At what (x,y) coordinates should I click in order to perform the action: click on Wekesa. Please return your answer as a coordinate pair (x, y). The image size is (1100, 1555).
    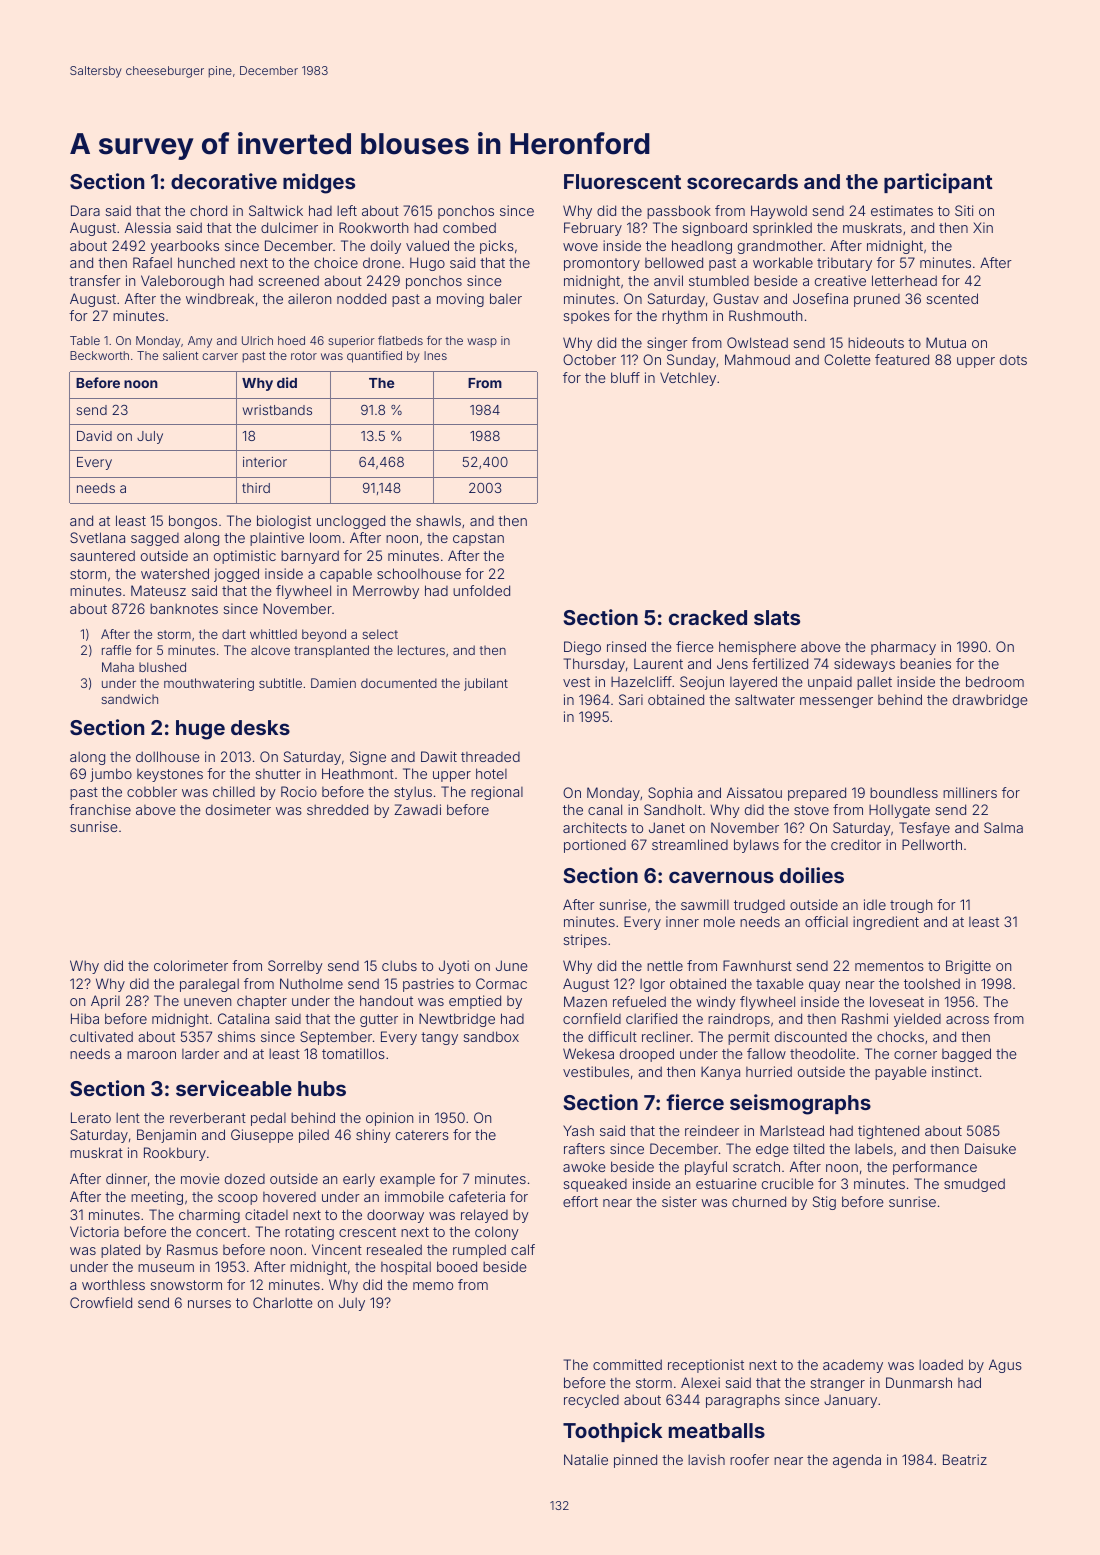
    Looking at the image, I should click on (588, 1053).
